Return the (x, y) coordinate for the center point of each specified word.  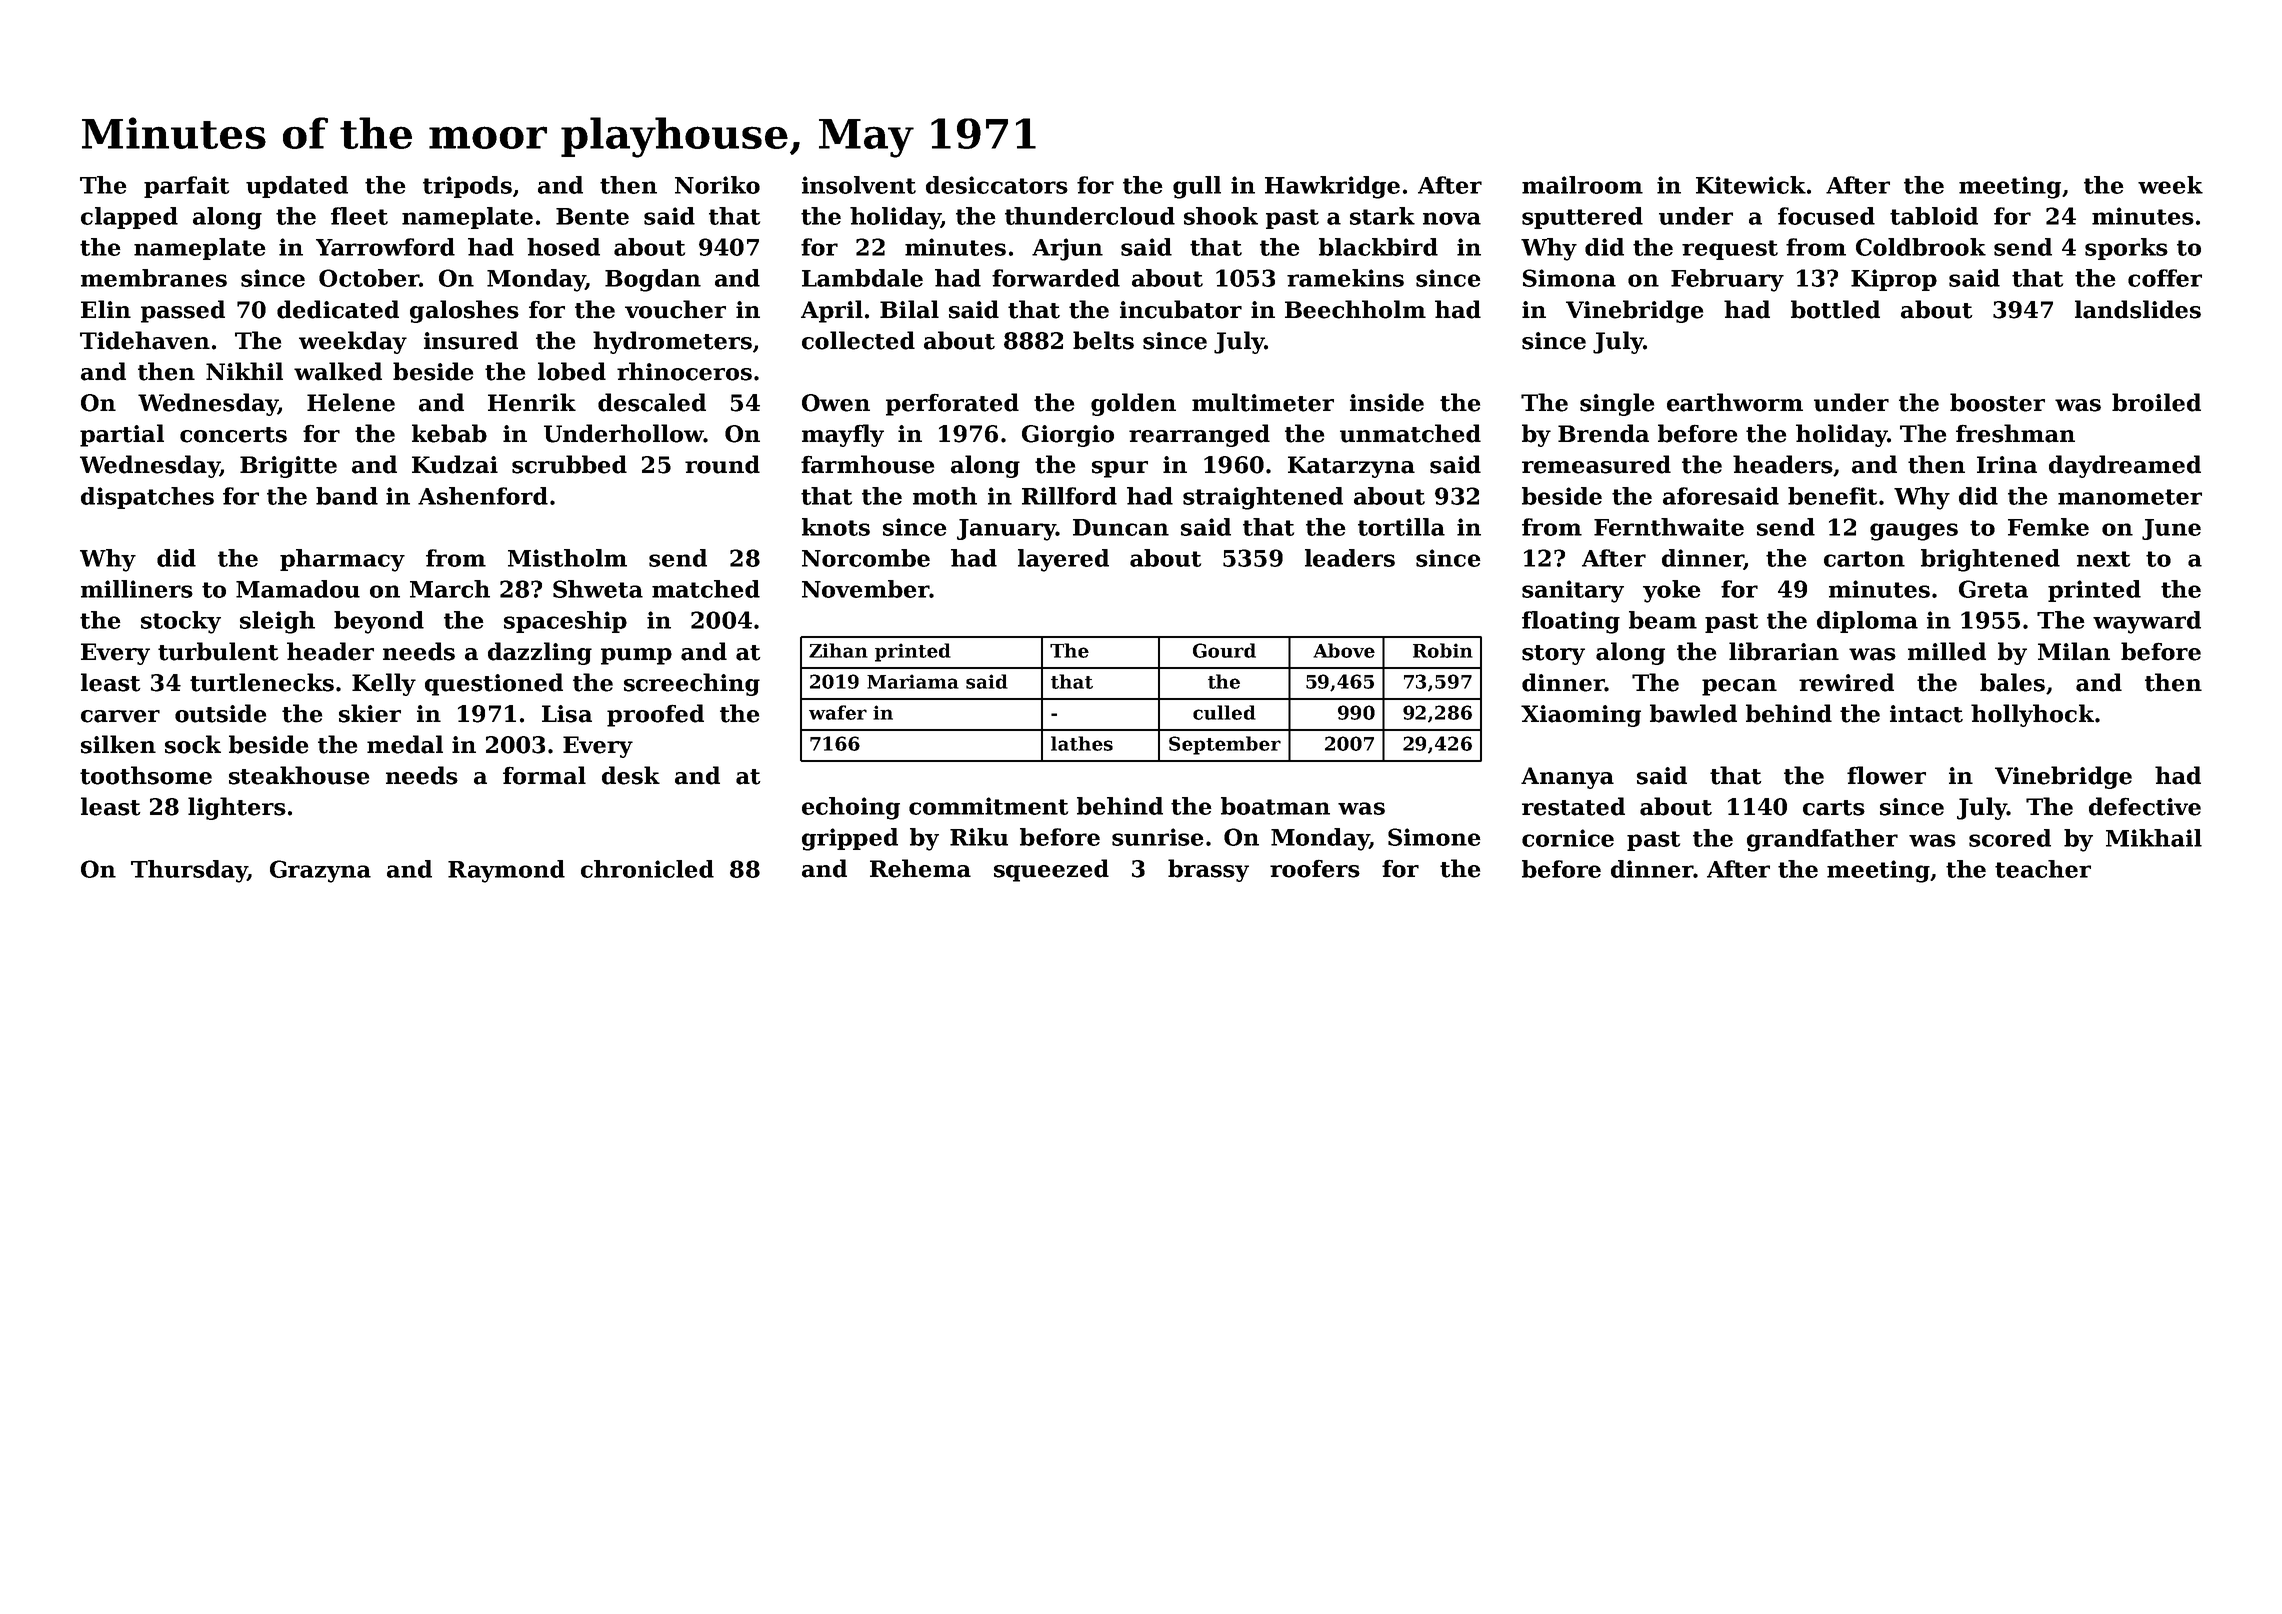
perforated (952, 404)
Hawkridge (1332, 187)
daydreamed (2125, 466)
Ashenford (483, 496)
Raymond (506, 871)
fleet (359, 216)
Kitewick (1751, 185)
